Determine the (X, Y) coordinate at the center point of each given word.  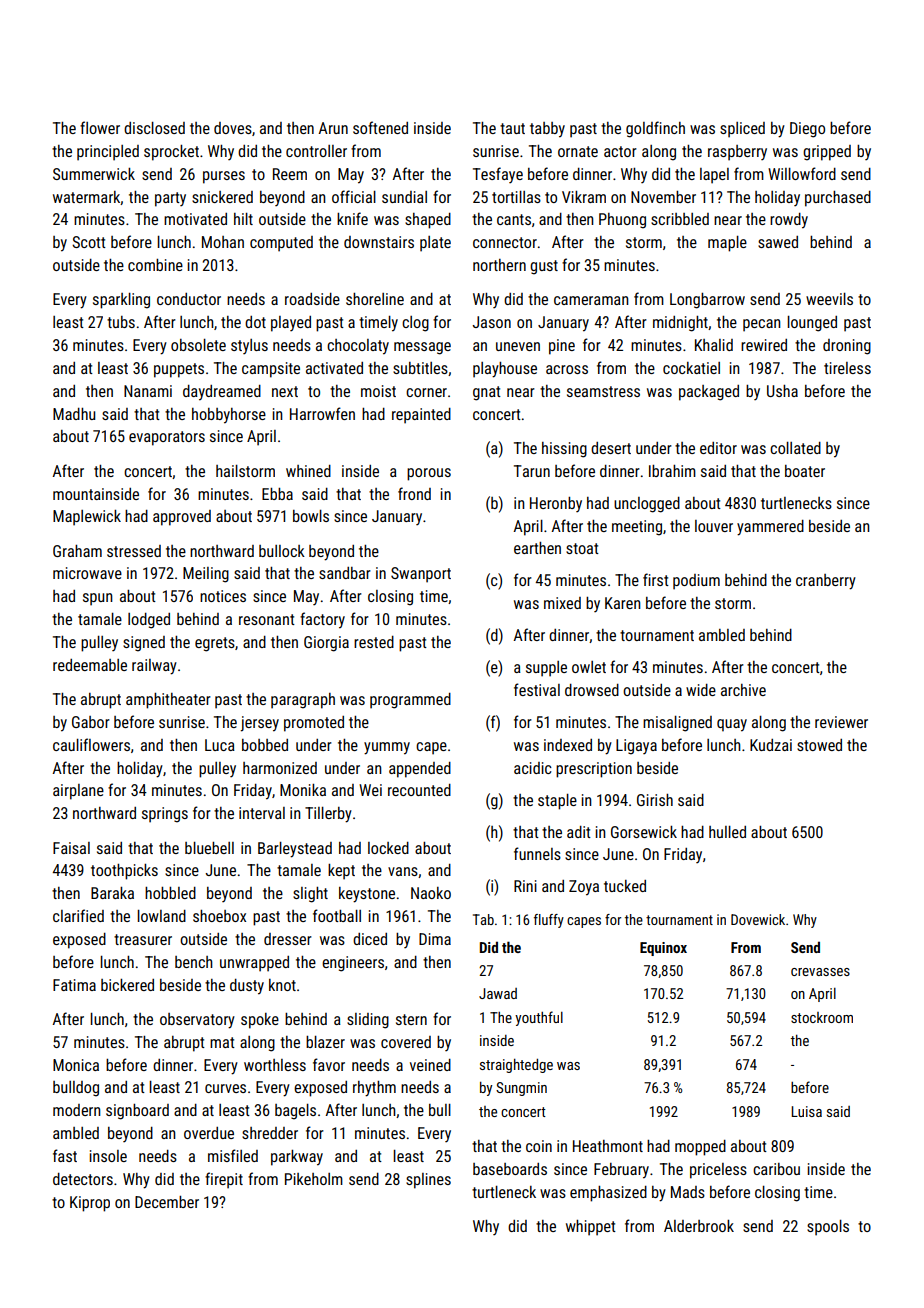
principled (108, 153)
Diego (807, 130)
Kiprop (90, 1204)
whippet (591, 1228)
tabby (547, 130)
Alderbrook (699, 1226)
